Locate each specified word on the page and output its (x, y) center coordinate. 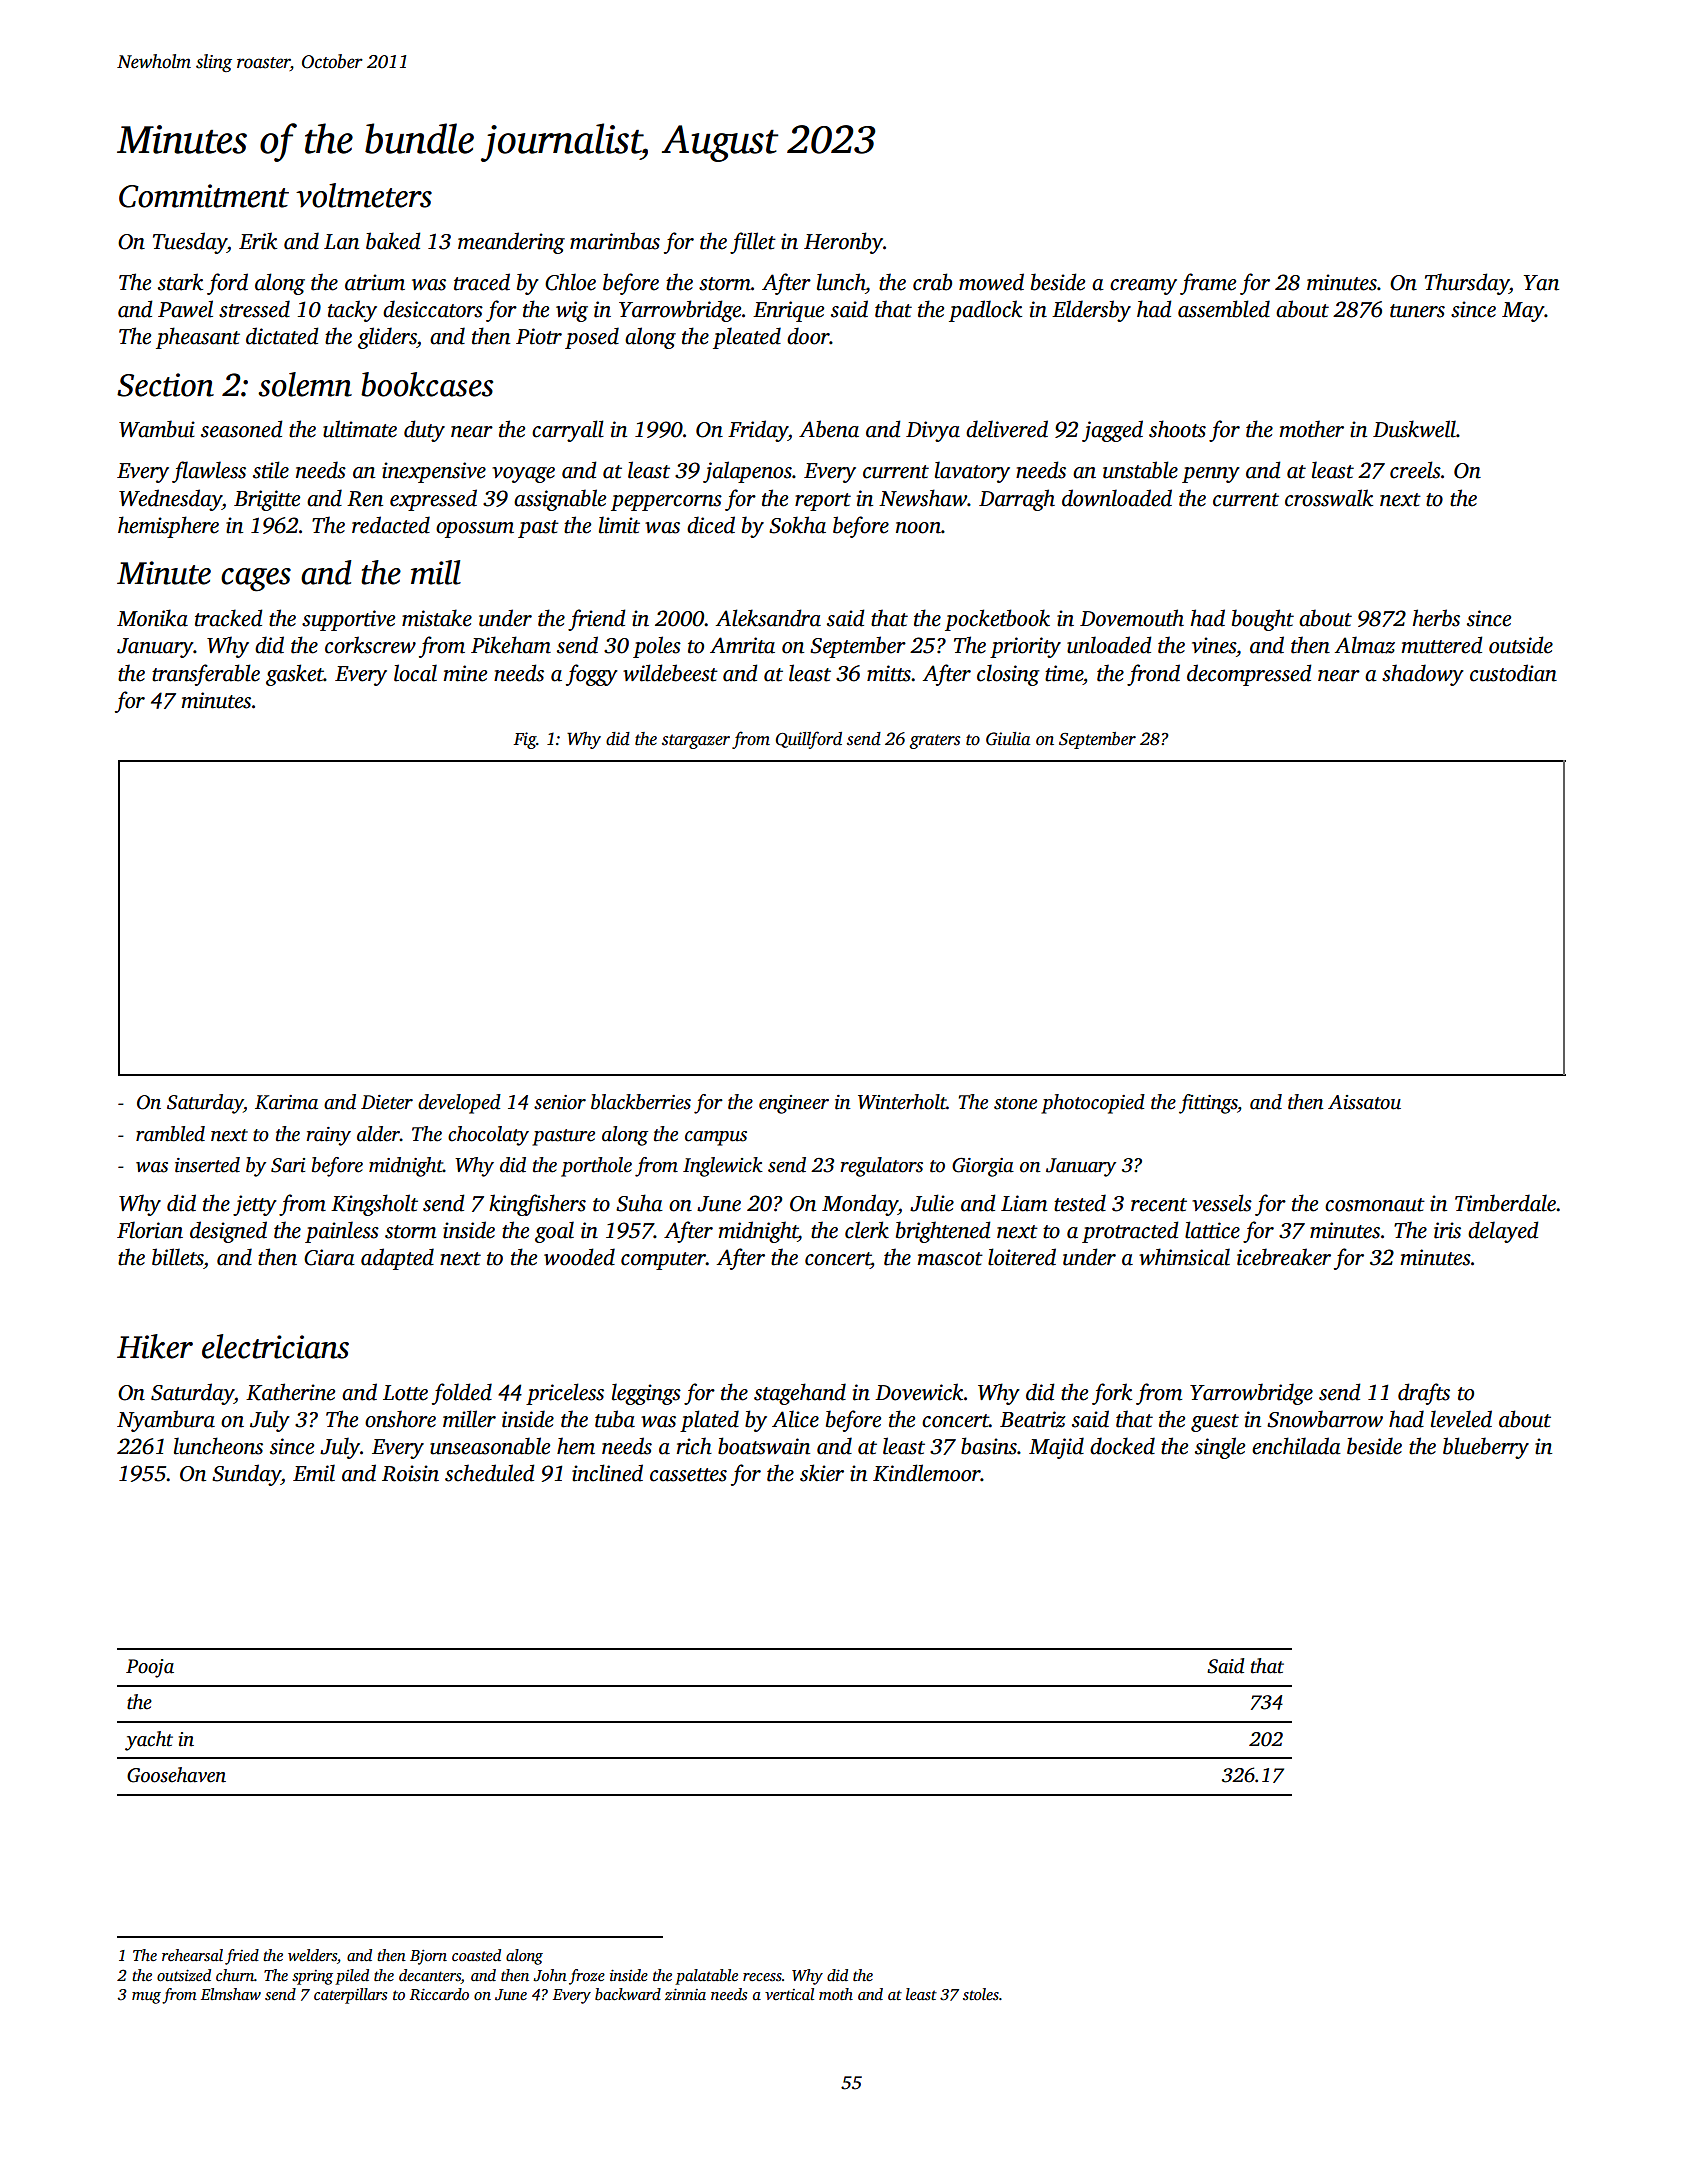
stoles (981, 1994)
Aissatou (1364, 1102)
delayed (1503, 1232)
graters (934, 741)
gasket (295, 675)
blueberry (1486, 1448)
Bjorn (428, 1957)
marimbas (615, 241)
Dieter (387, 1102)
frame (1208, 284)
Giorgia (983, 1167)
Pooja (150, 1668)
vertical (789, 1994)
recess (762, 1977)
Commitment (204, 196)
